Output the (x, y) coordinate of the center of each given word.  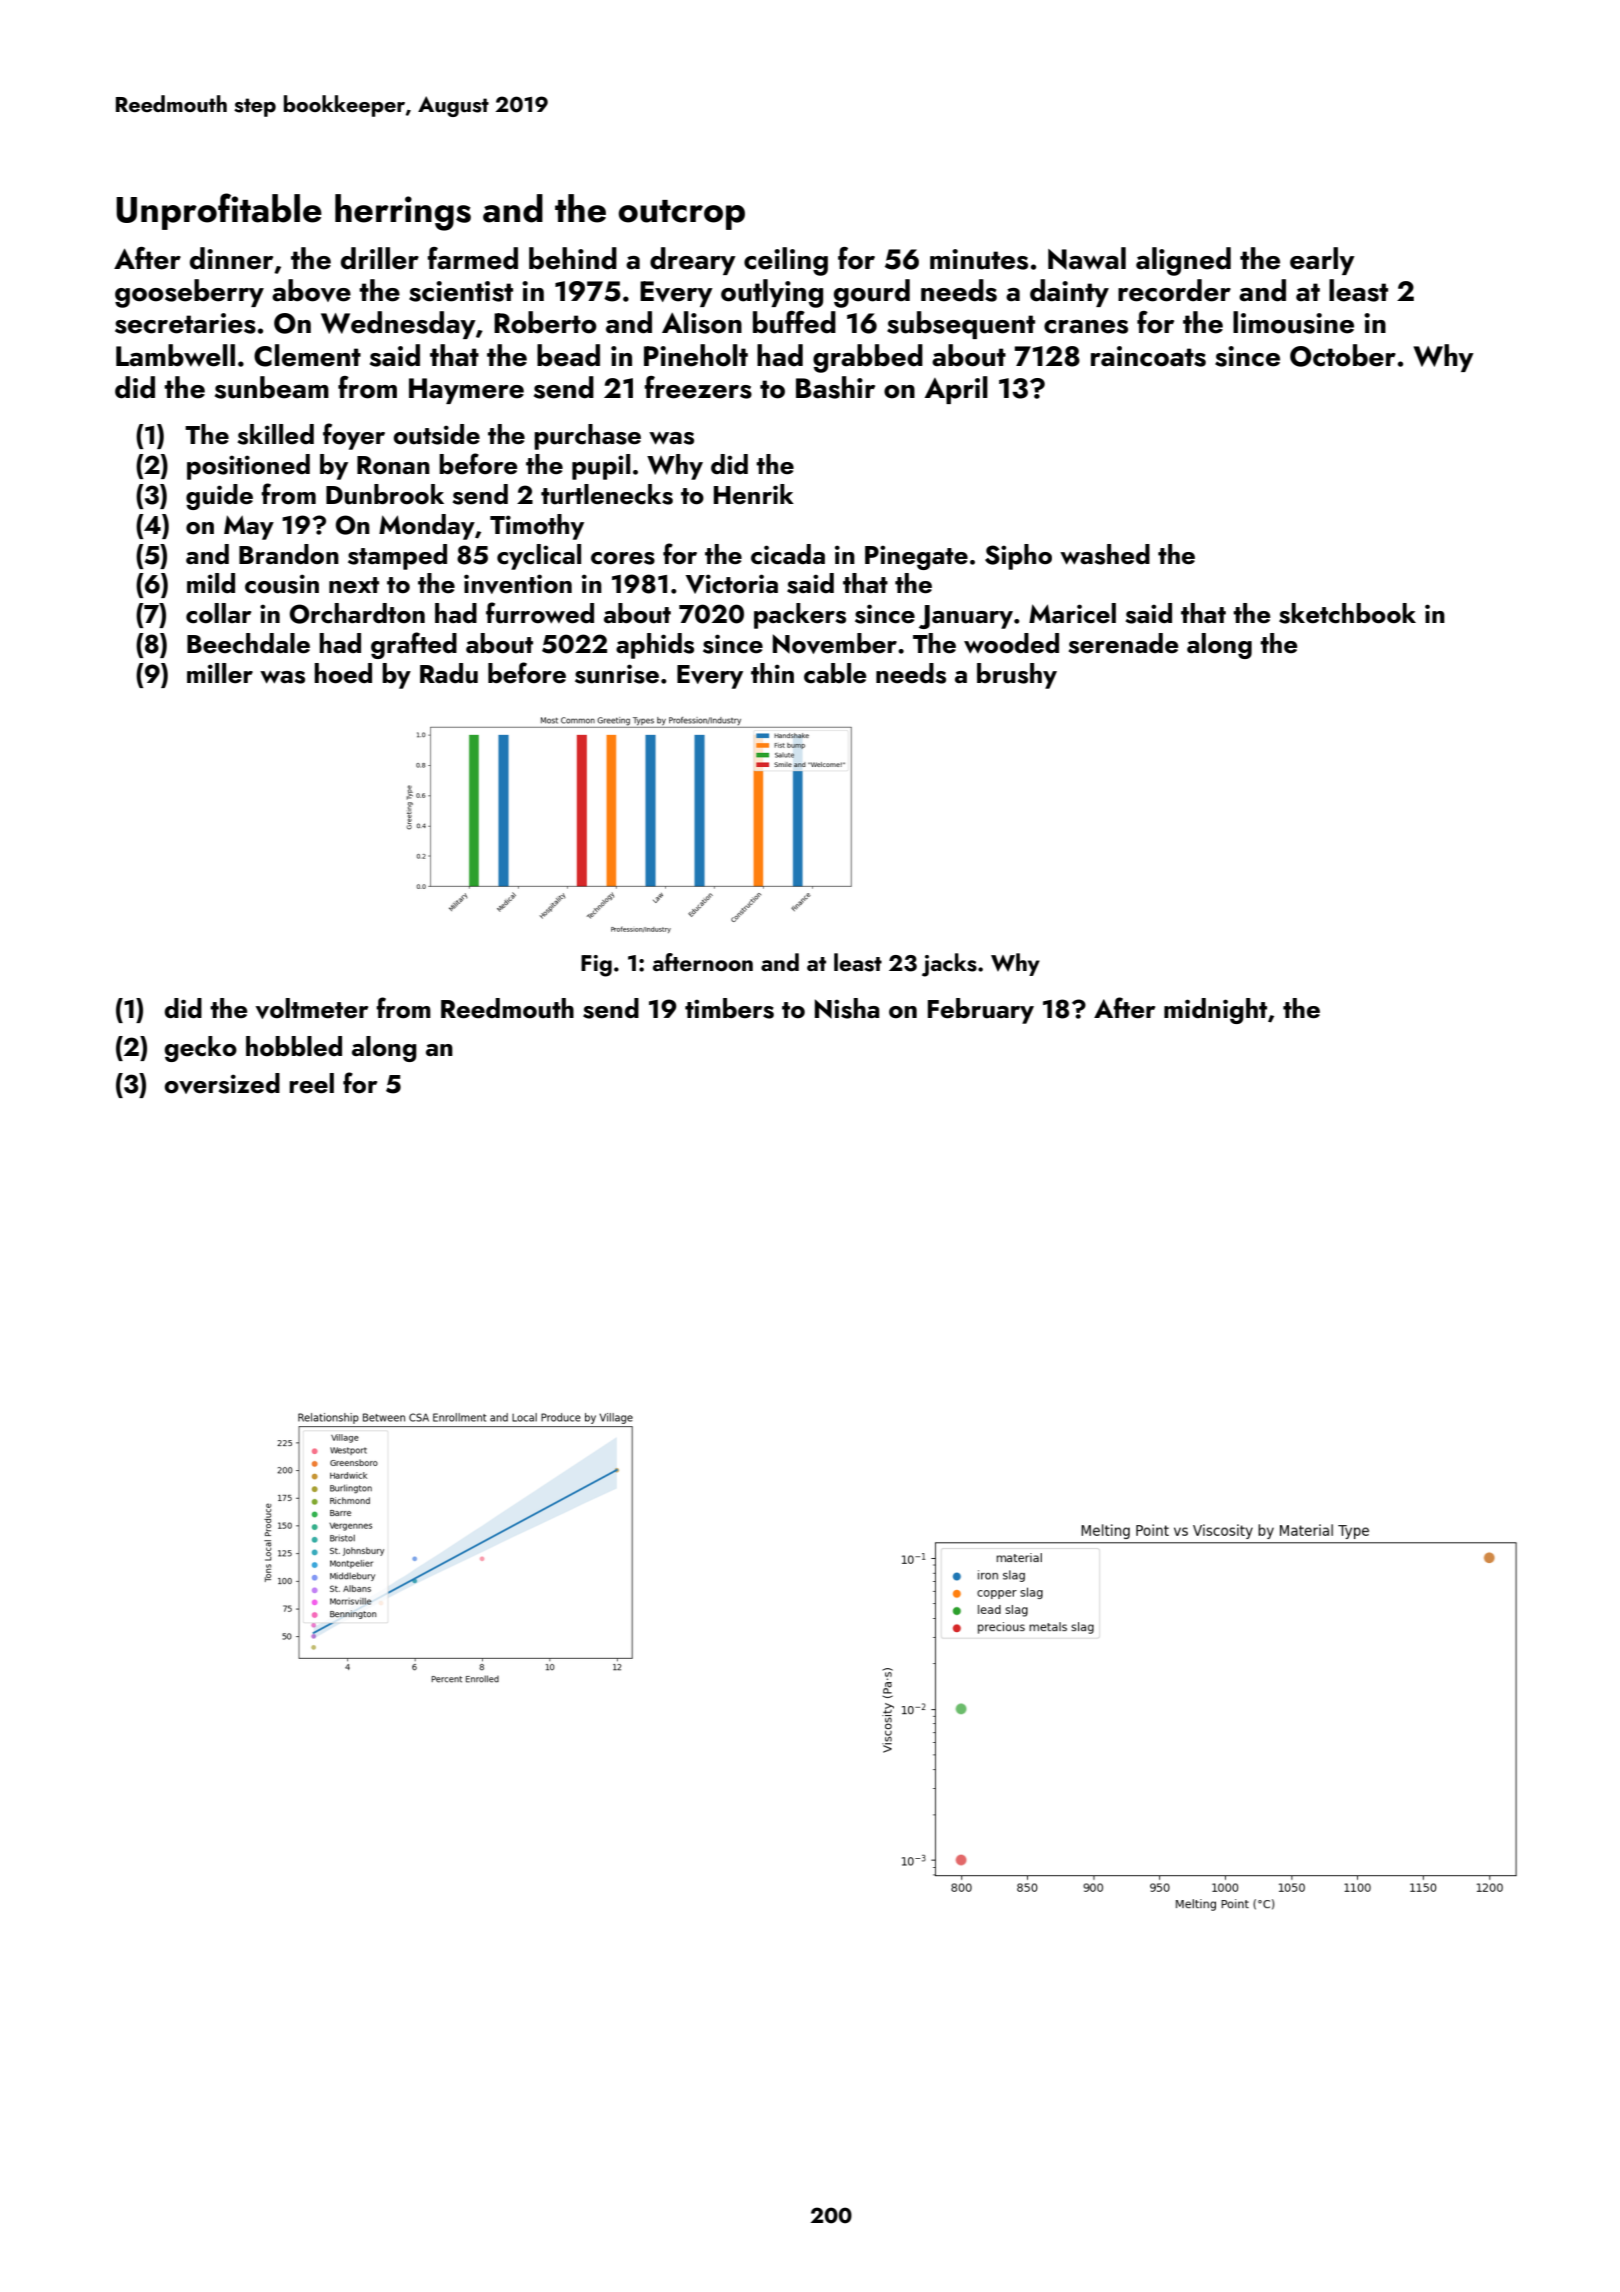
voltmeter (312, 1008)
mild (211, 583)
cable (835, 673)
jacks (949, 965)
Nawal (1087, 258)
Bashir (835, 387)
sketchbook (1347, 613)
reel (311, 1083)
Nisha (847, 1008)
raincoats (1148, 356)
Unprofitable (219, 211)
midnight (1215, 1011)
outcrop (681, 215)
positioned (248, 467)
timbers (729, 1008)
